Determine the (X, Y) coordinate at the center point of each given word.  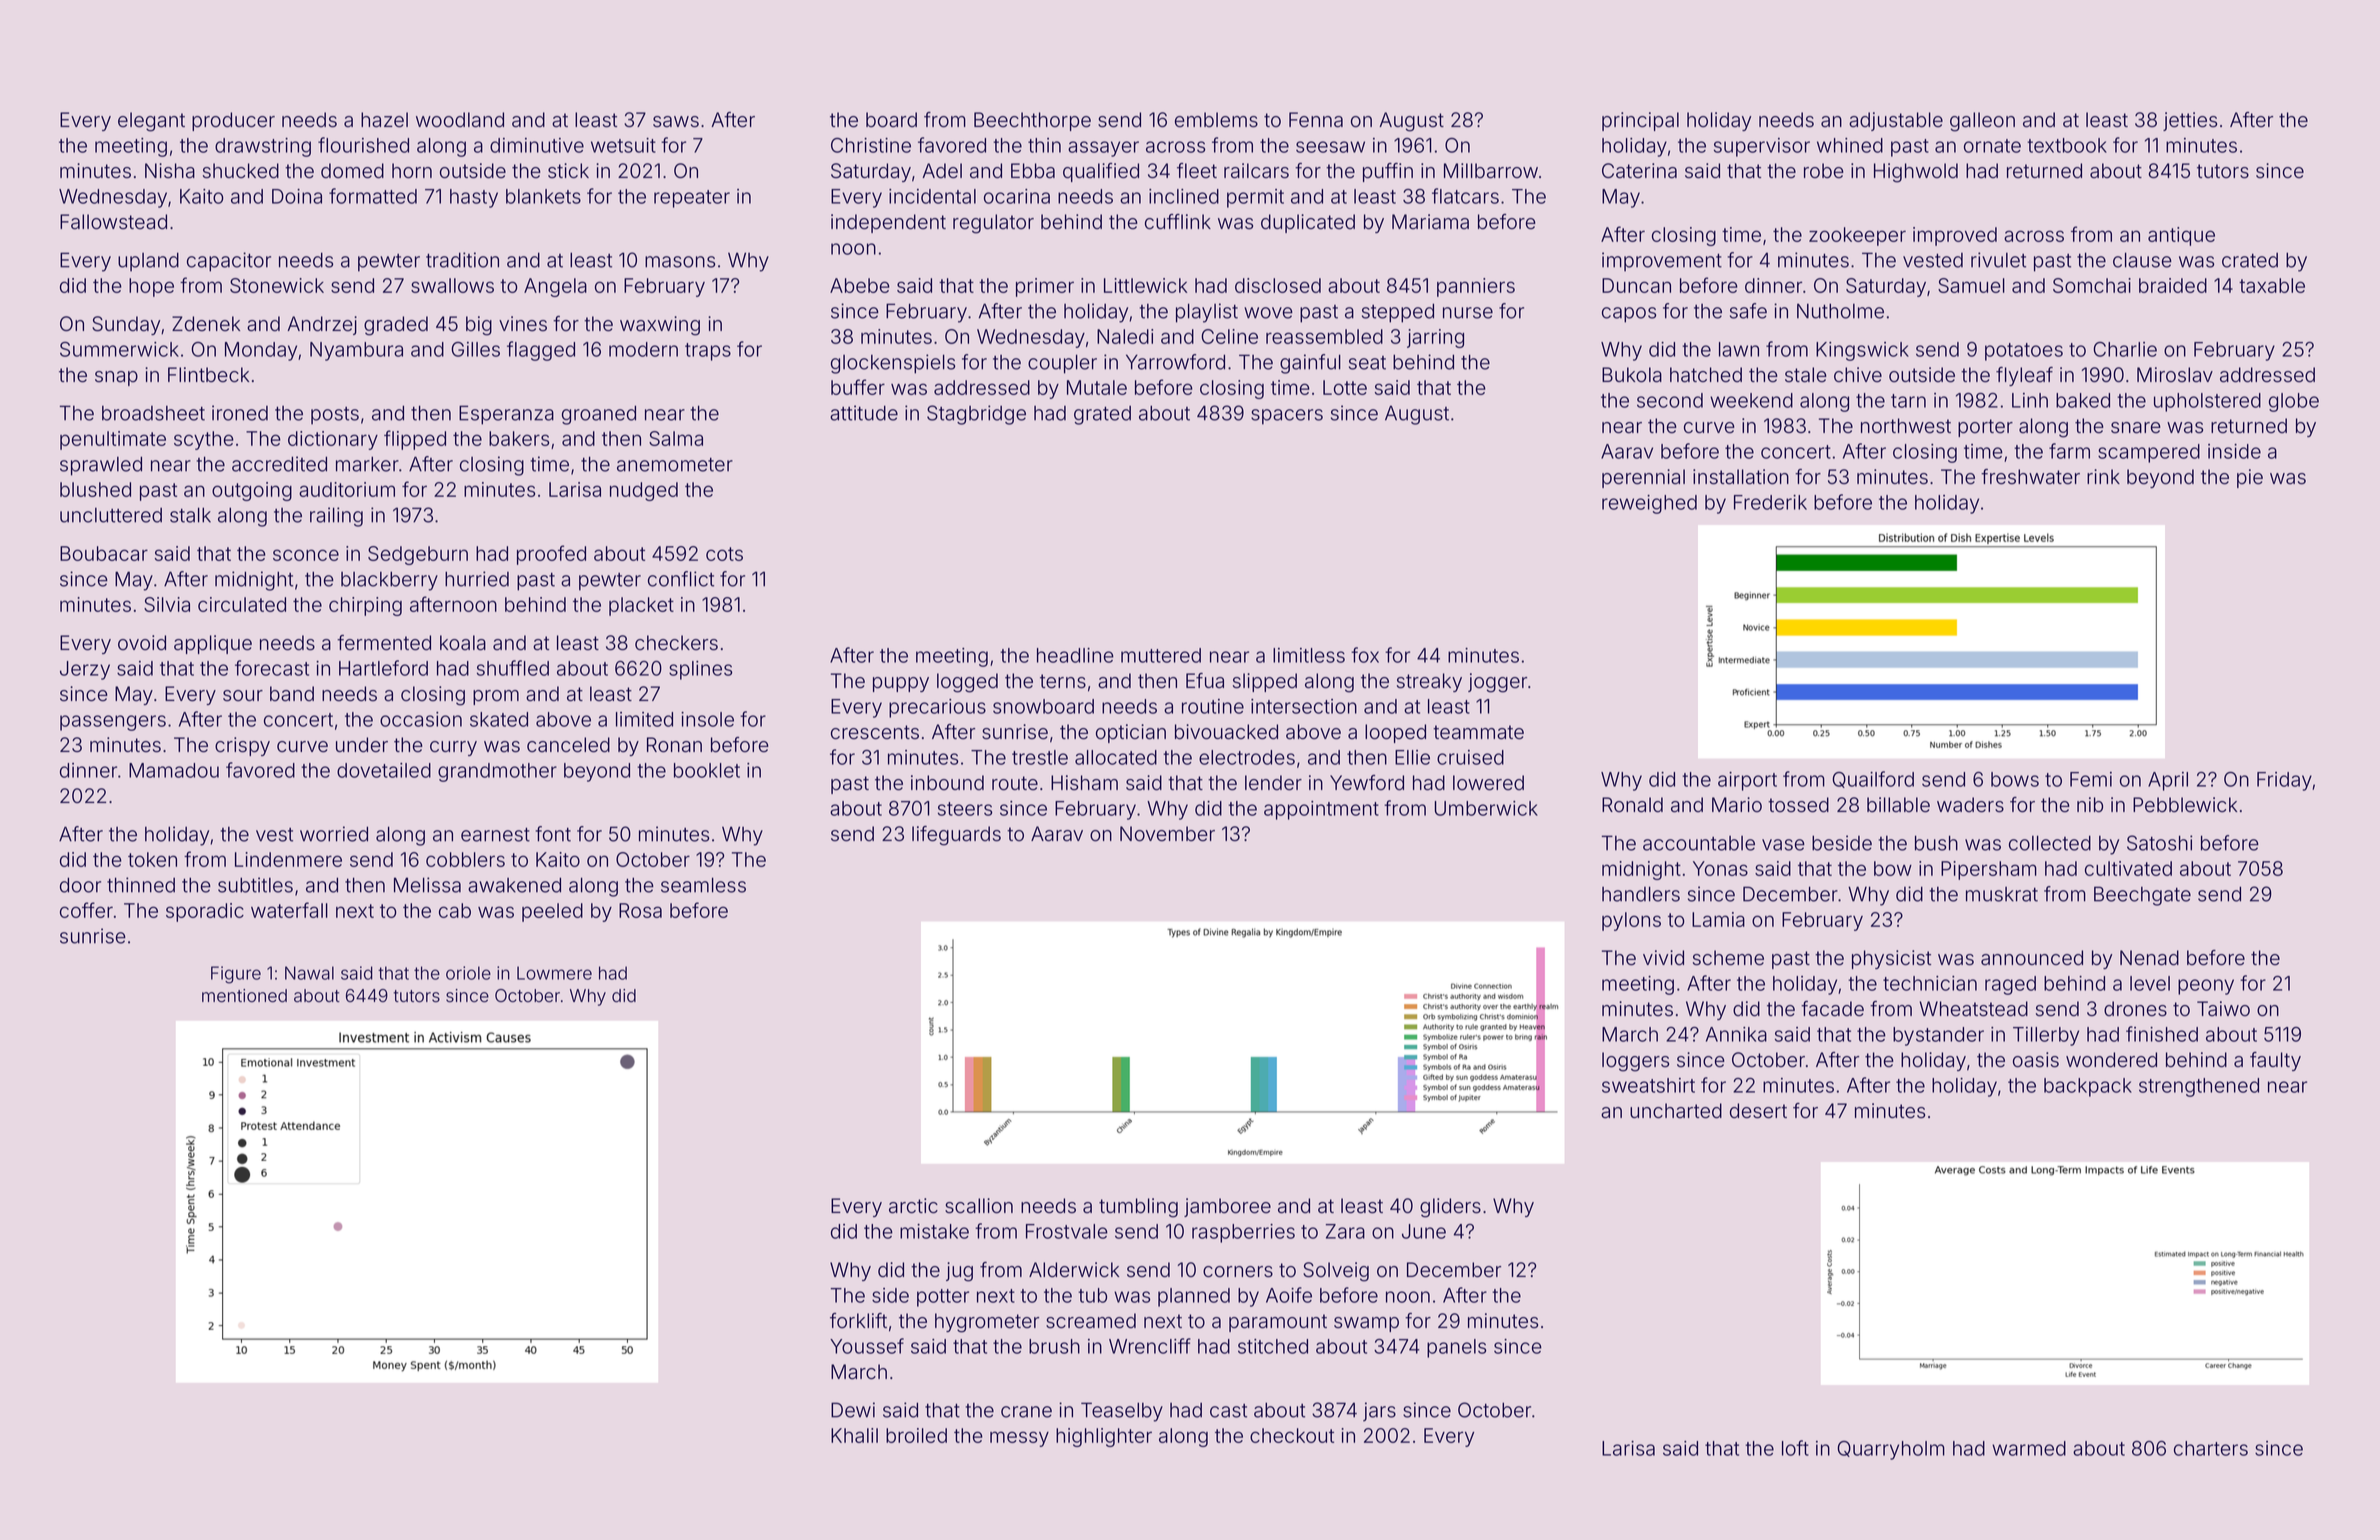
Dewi (853, 1410)
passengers (113, 723)
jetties (2190, 121)
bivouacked (1226, 732)
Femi (2091, 779)
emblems (1216, 120)
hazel (384, 120)
